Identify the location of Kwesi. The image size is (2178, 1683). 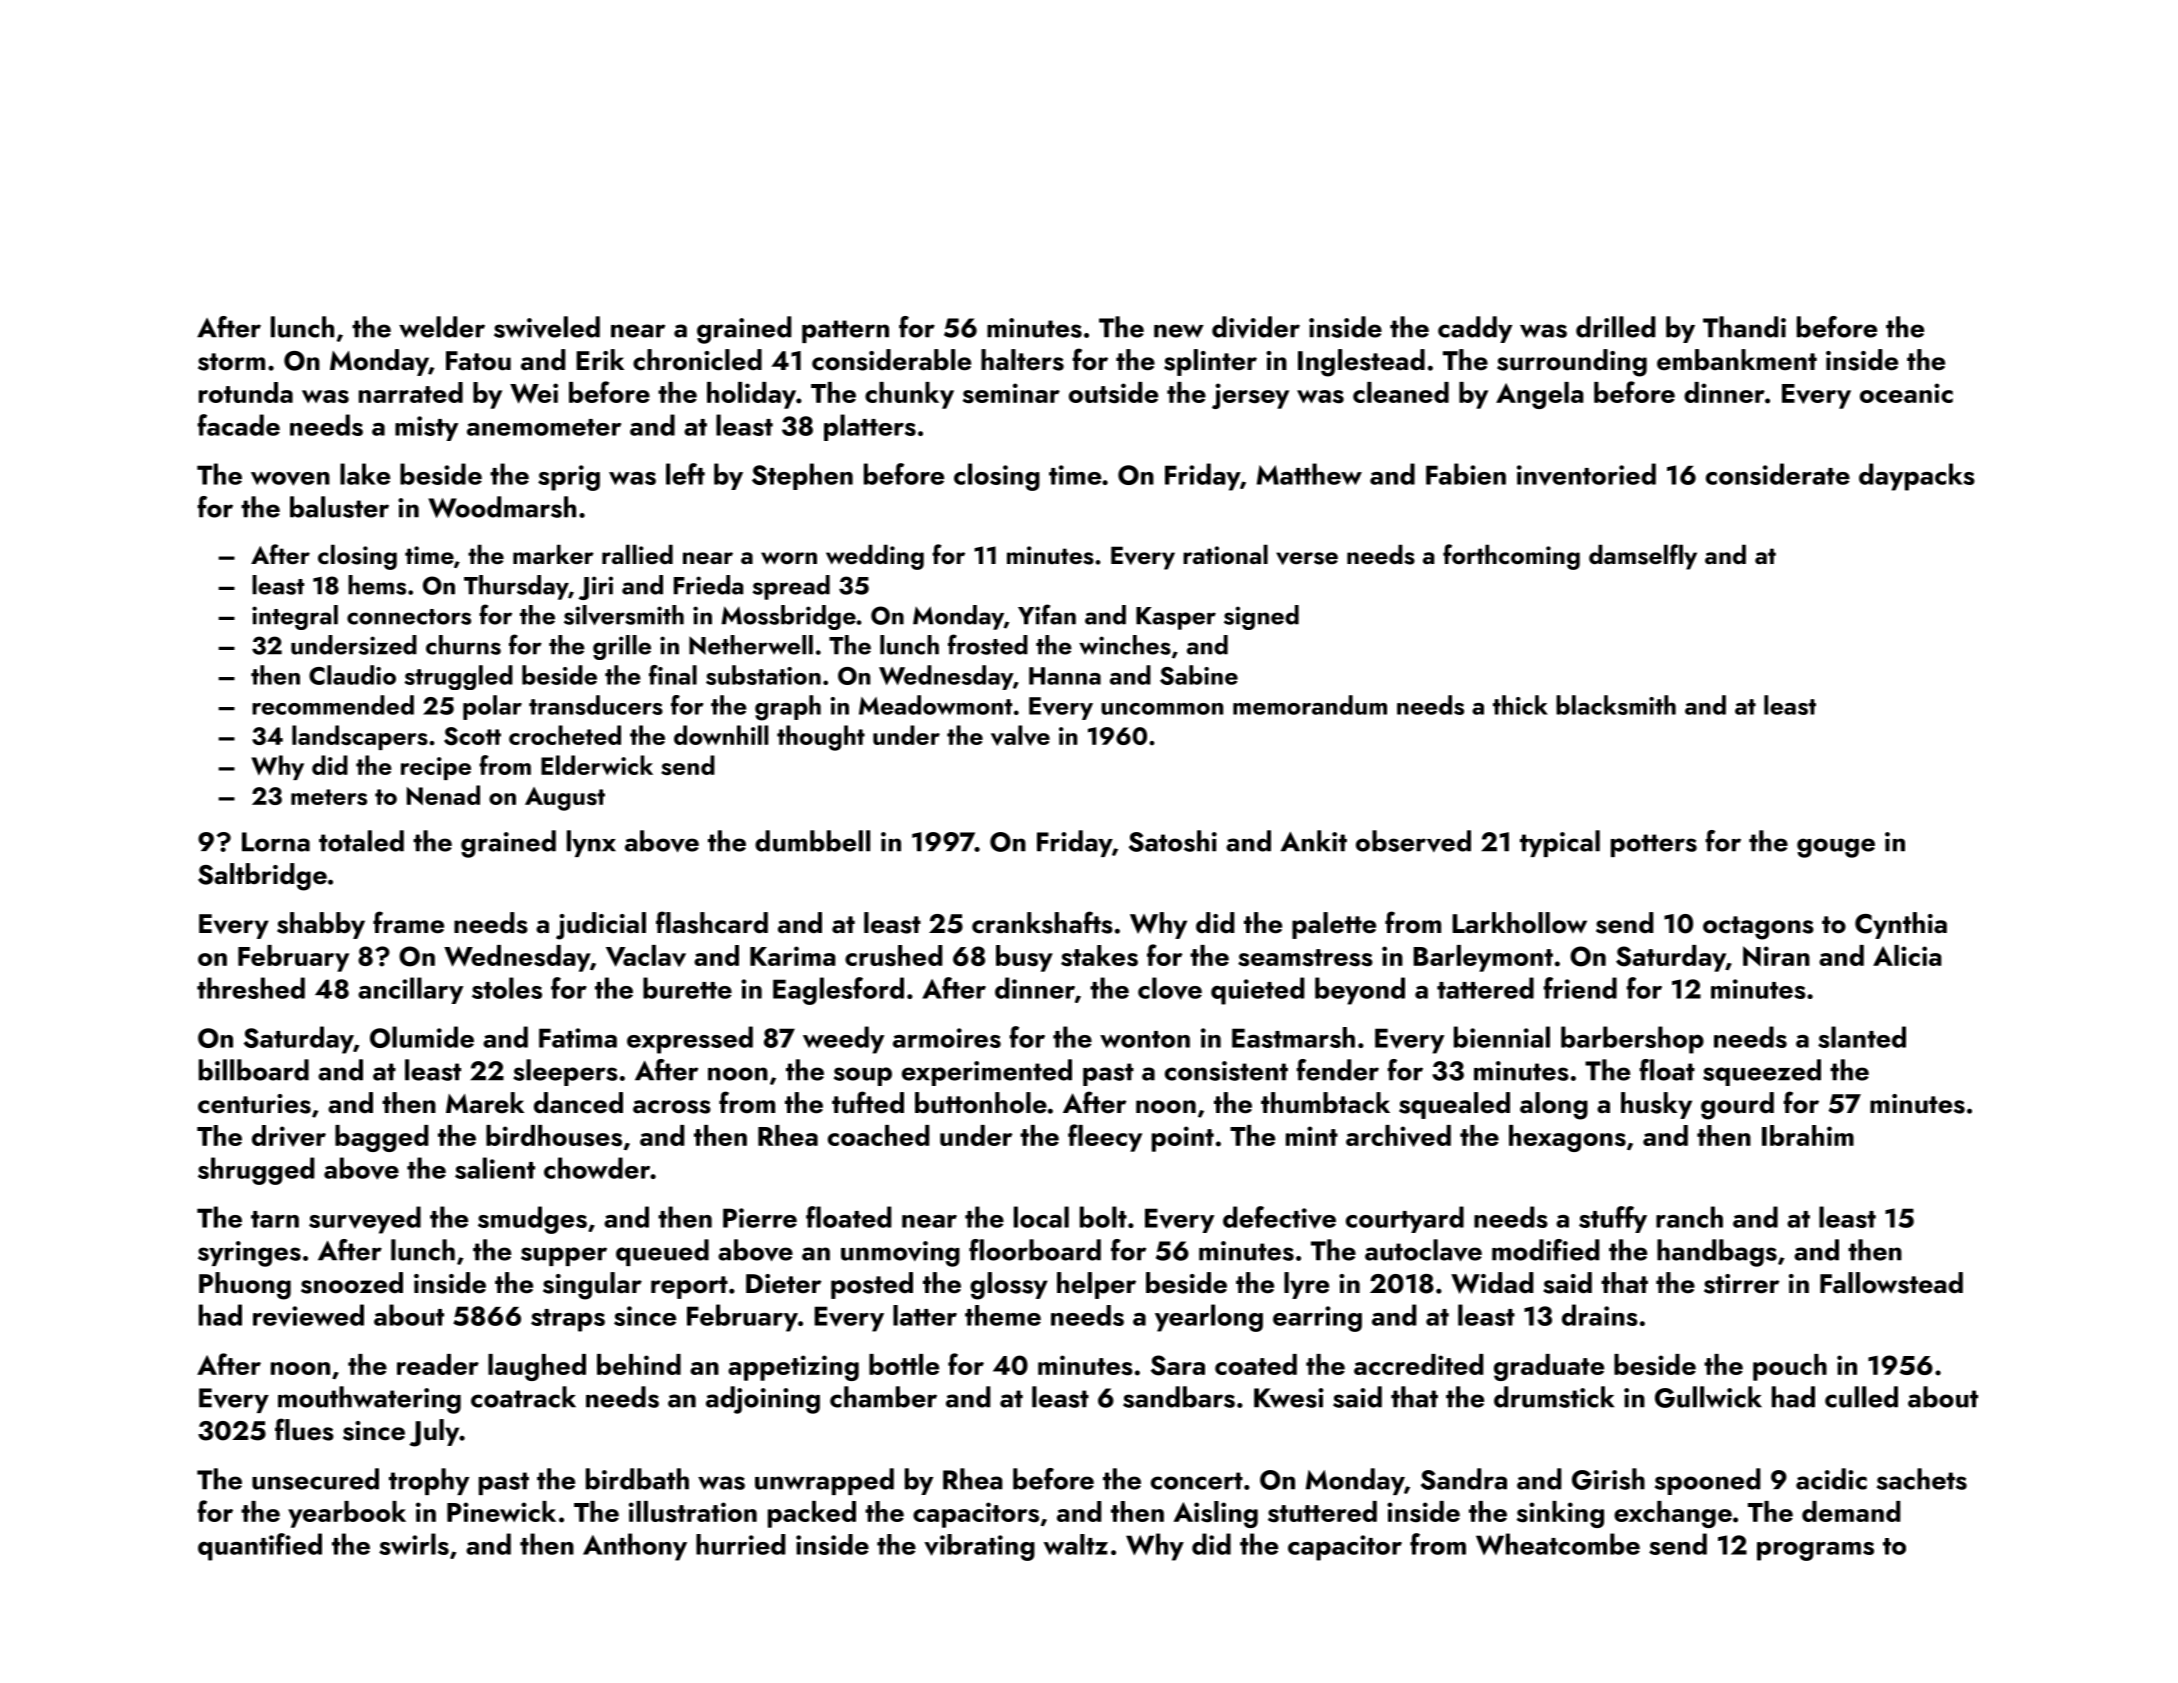
(1289, 1398).
